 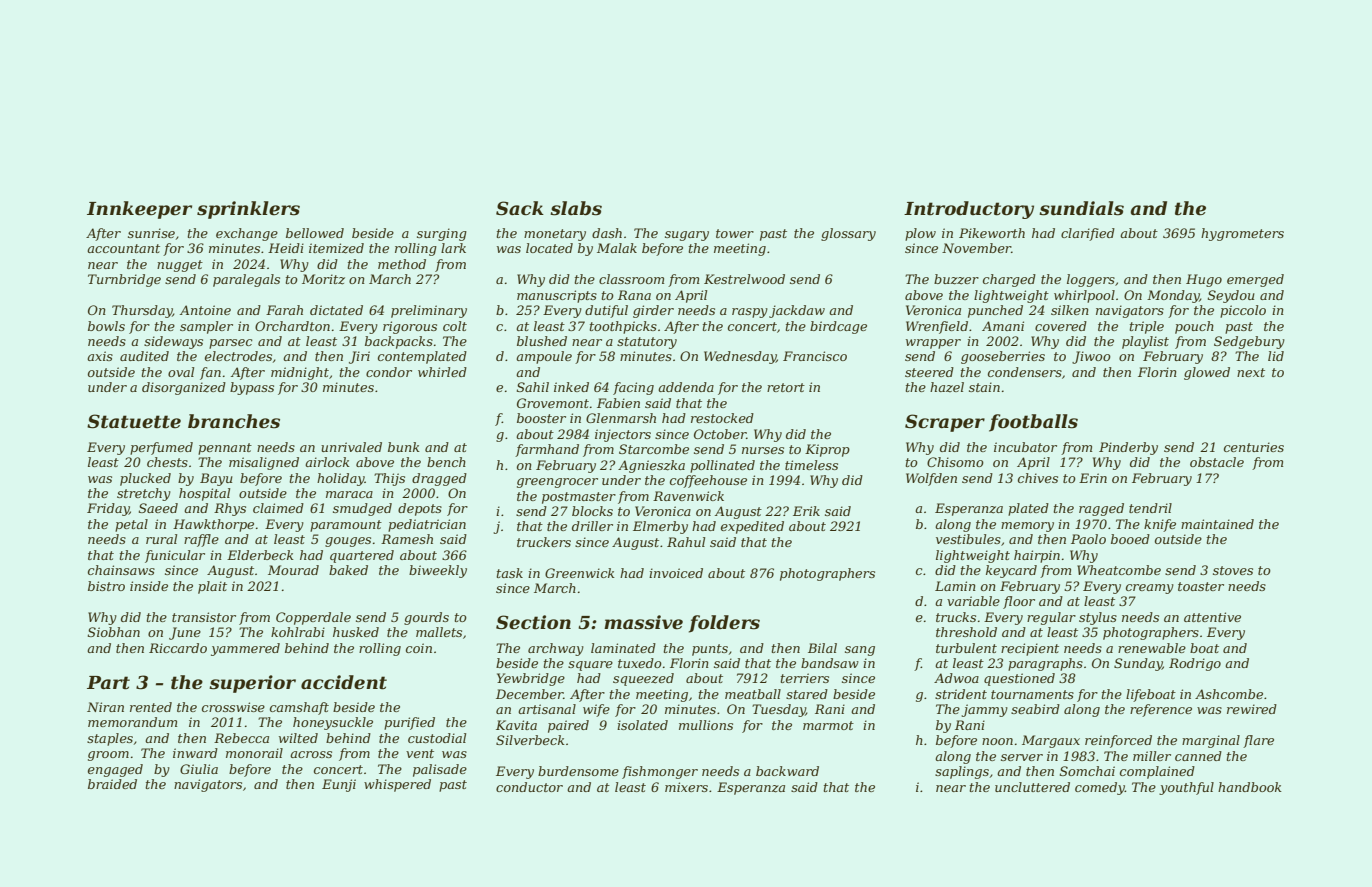 What do you see at coordinates (1081, 208) in the page?
I see `sundials` at bounding box center [1081, 208].
